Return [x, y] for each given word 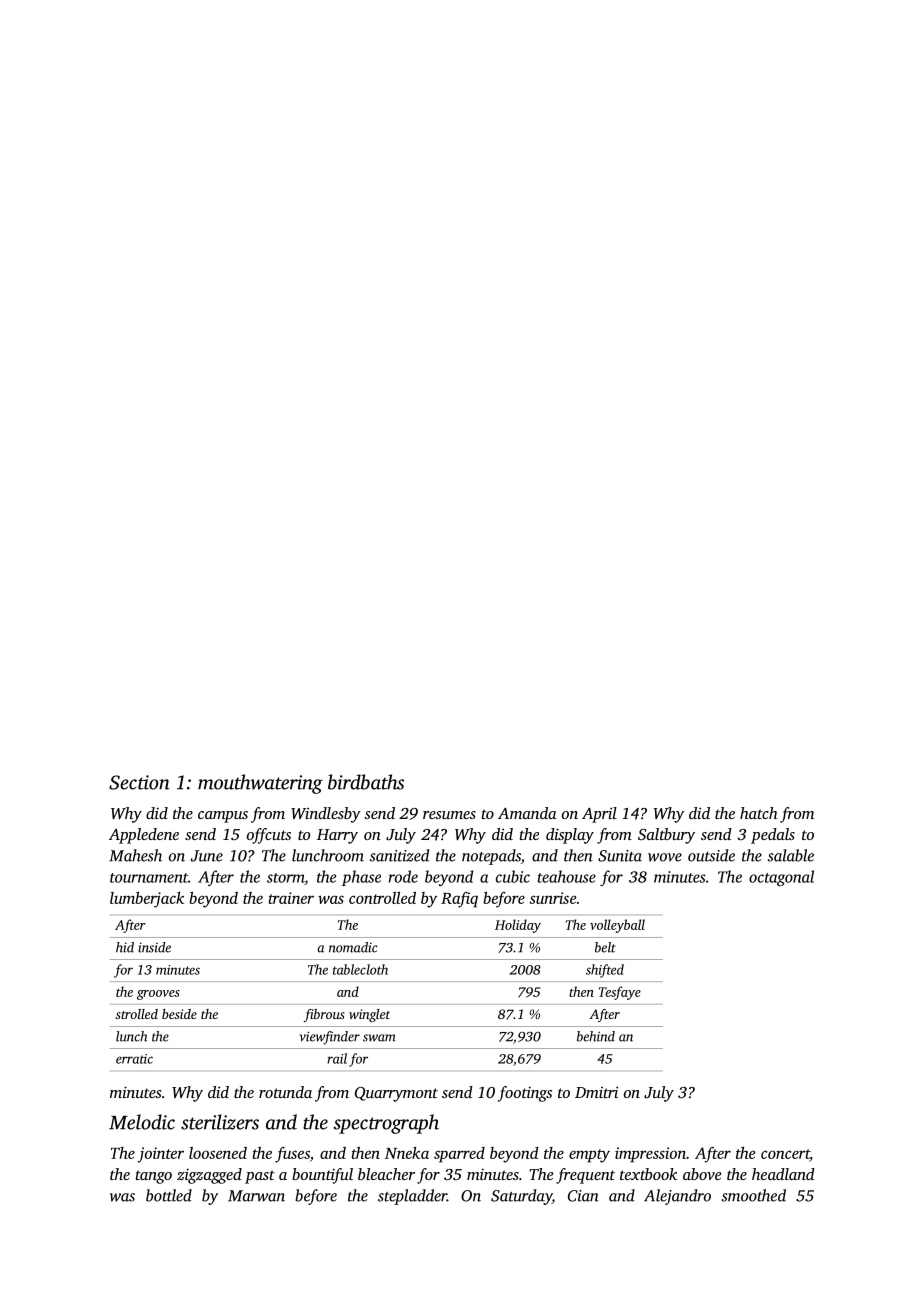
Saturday [521, 1197]
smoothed [754, 1195]
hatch [759, 813]
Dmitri [596, 1092]
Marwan [256, 1196]
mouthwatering [260, 784]
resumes [449, 815]
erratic [134, 1059]
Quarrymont [396, 1094]
